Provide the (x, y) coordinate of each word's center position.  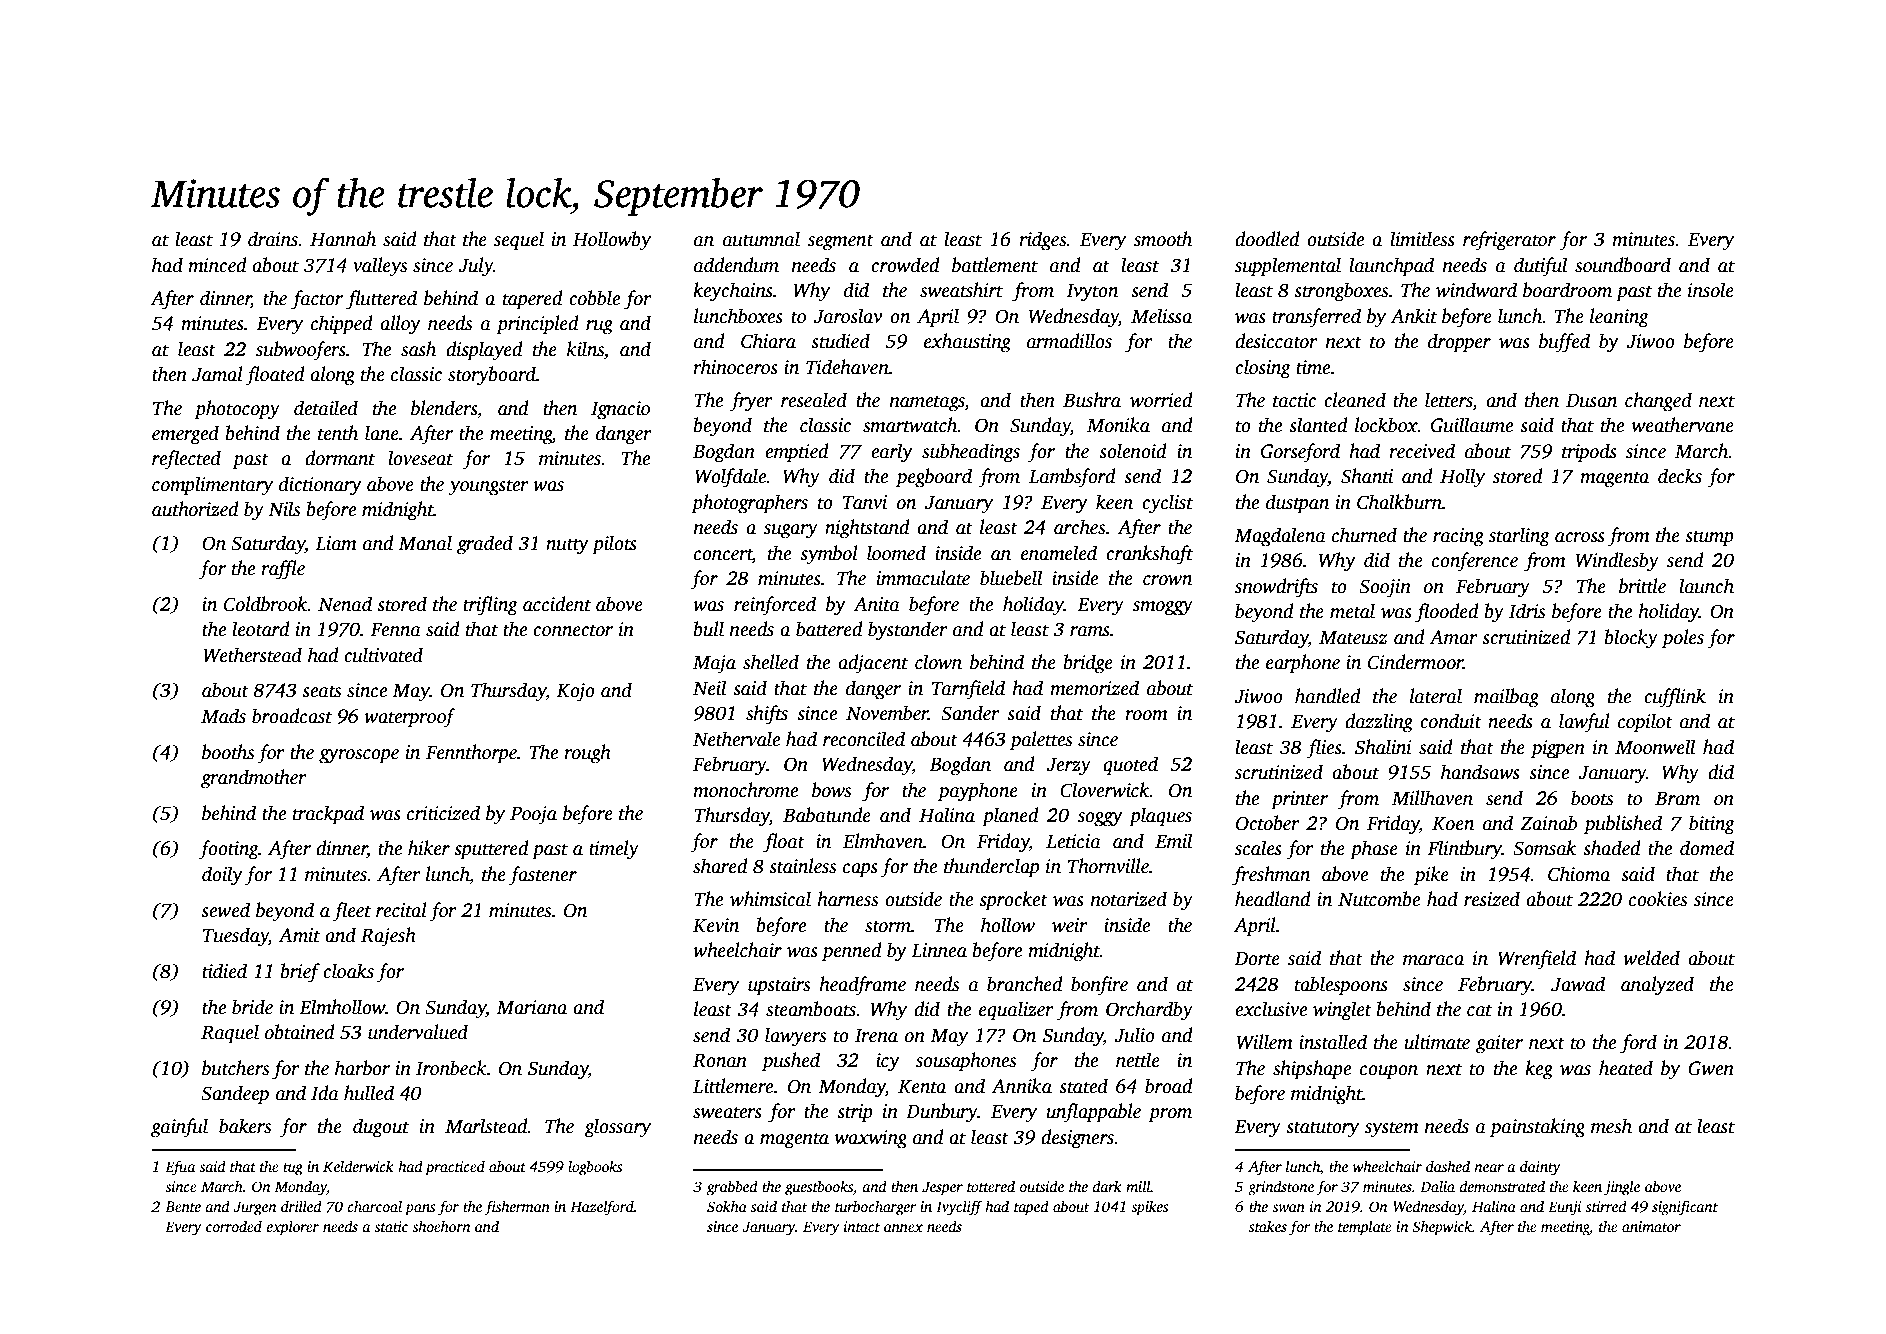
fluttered (381, 300)
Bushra (1092, 400)
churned (1364, 535)
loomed (896, 553)
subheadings (971, 453)
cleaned (1355, 400)
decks (1680, 476)
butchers (235, 1068)
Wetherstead (252, 655)
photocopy (237, 410)
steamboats (811, 1009)
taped (1031, 1208)
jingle (1622, 1188)
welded (1651, 958)
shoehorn (441, 1226)
